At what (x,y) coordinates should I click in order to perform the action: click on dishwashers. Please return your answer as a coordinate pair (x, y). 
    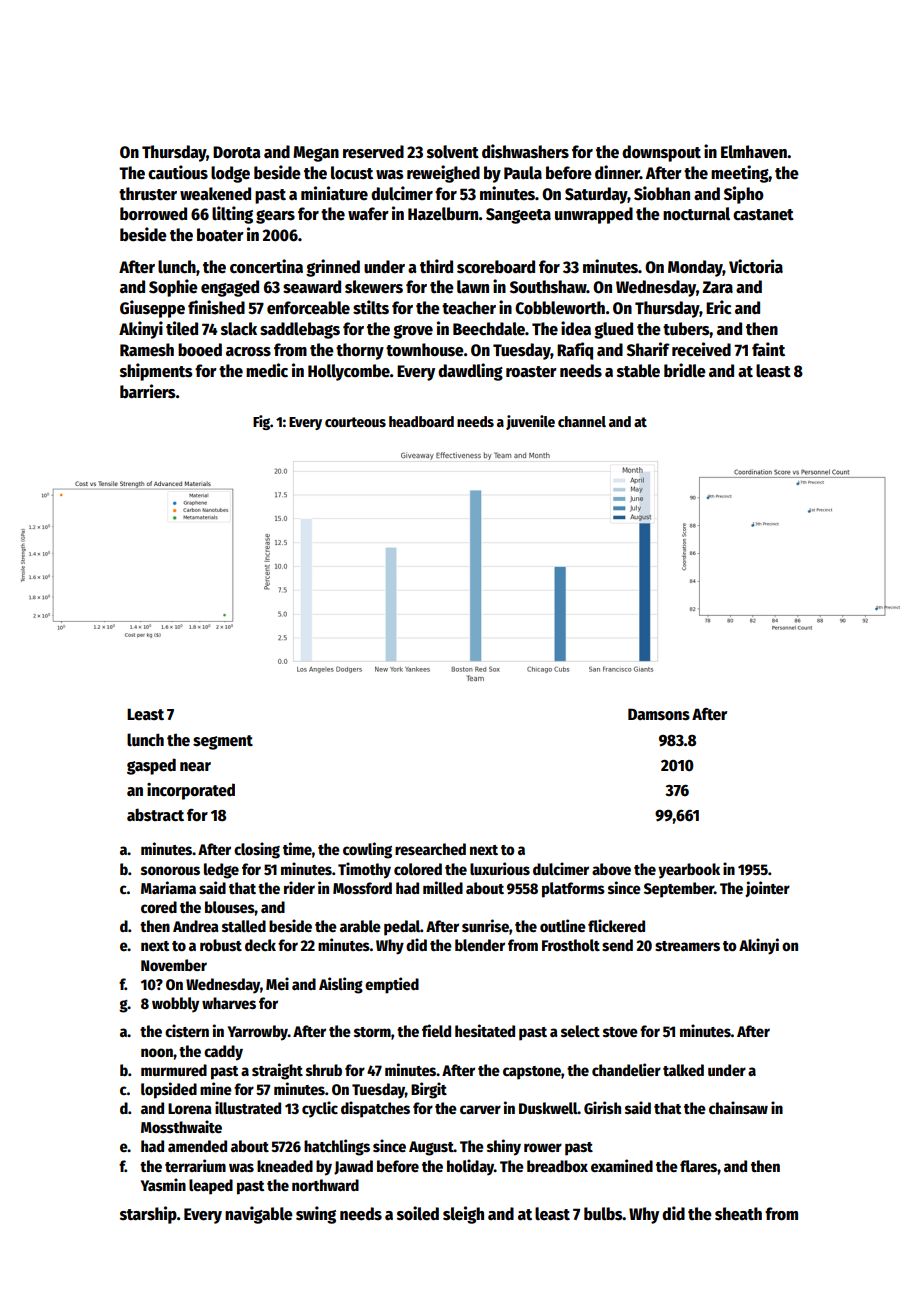
    Looking at the image, I should click on (525, 151).
